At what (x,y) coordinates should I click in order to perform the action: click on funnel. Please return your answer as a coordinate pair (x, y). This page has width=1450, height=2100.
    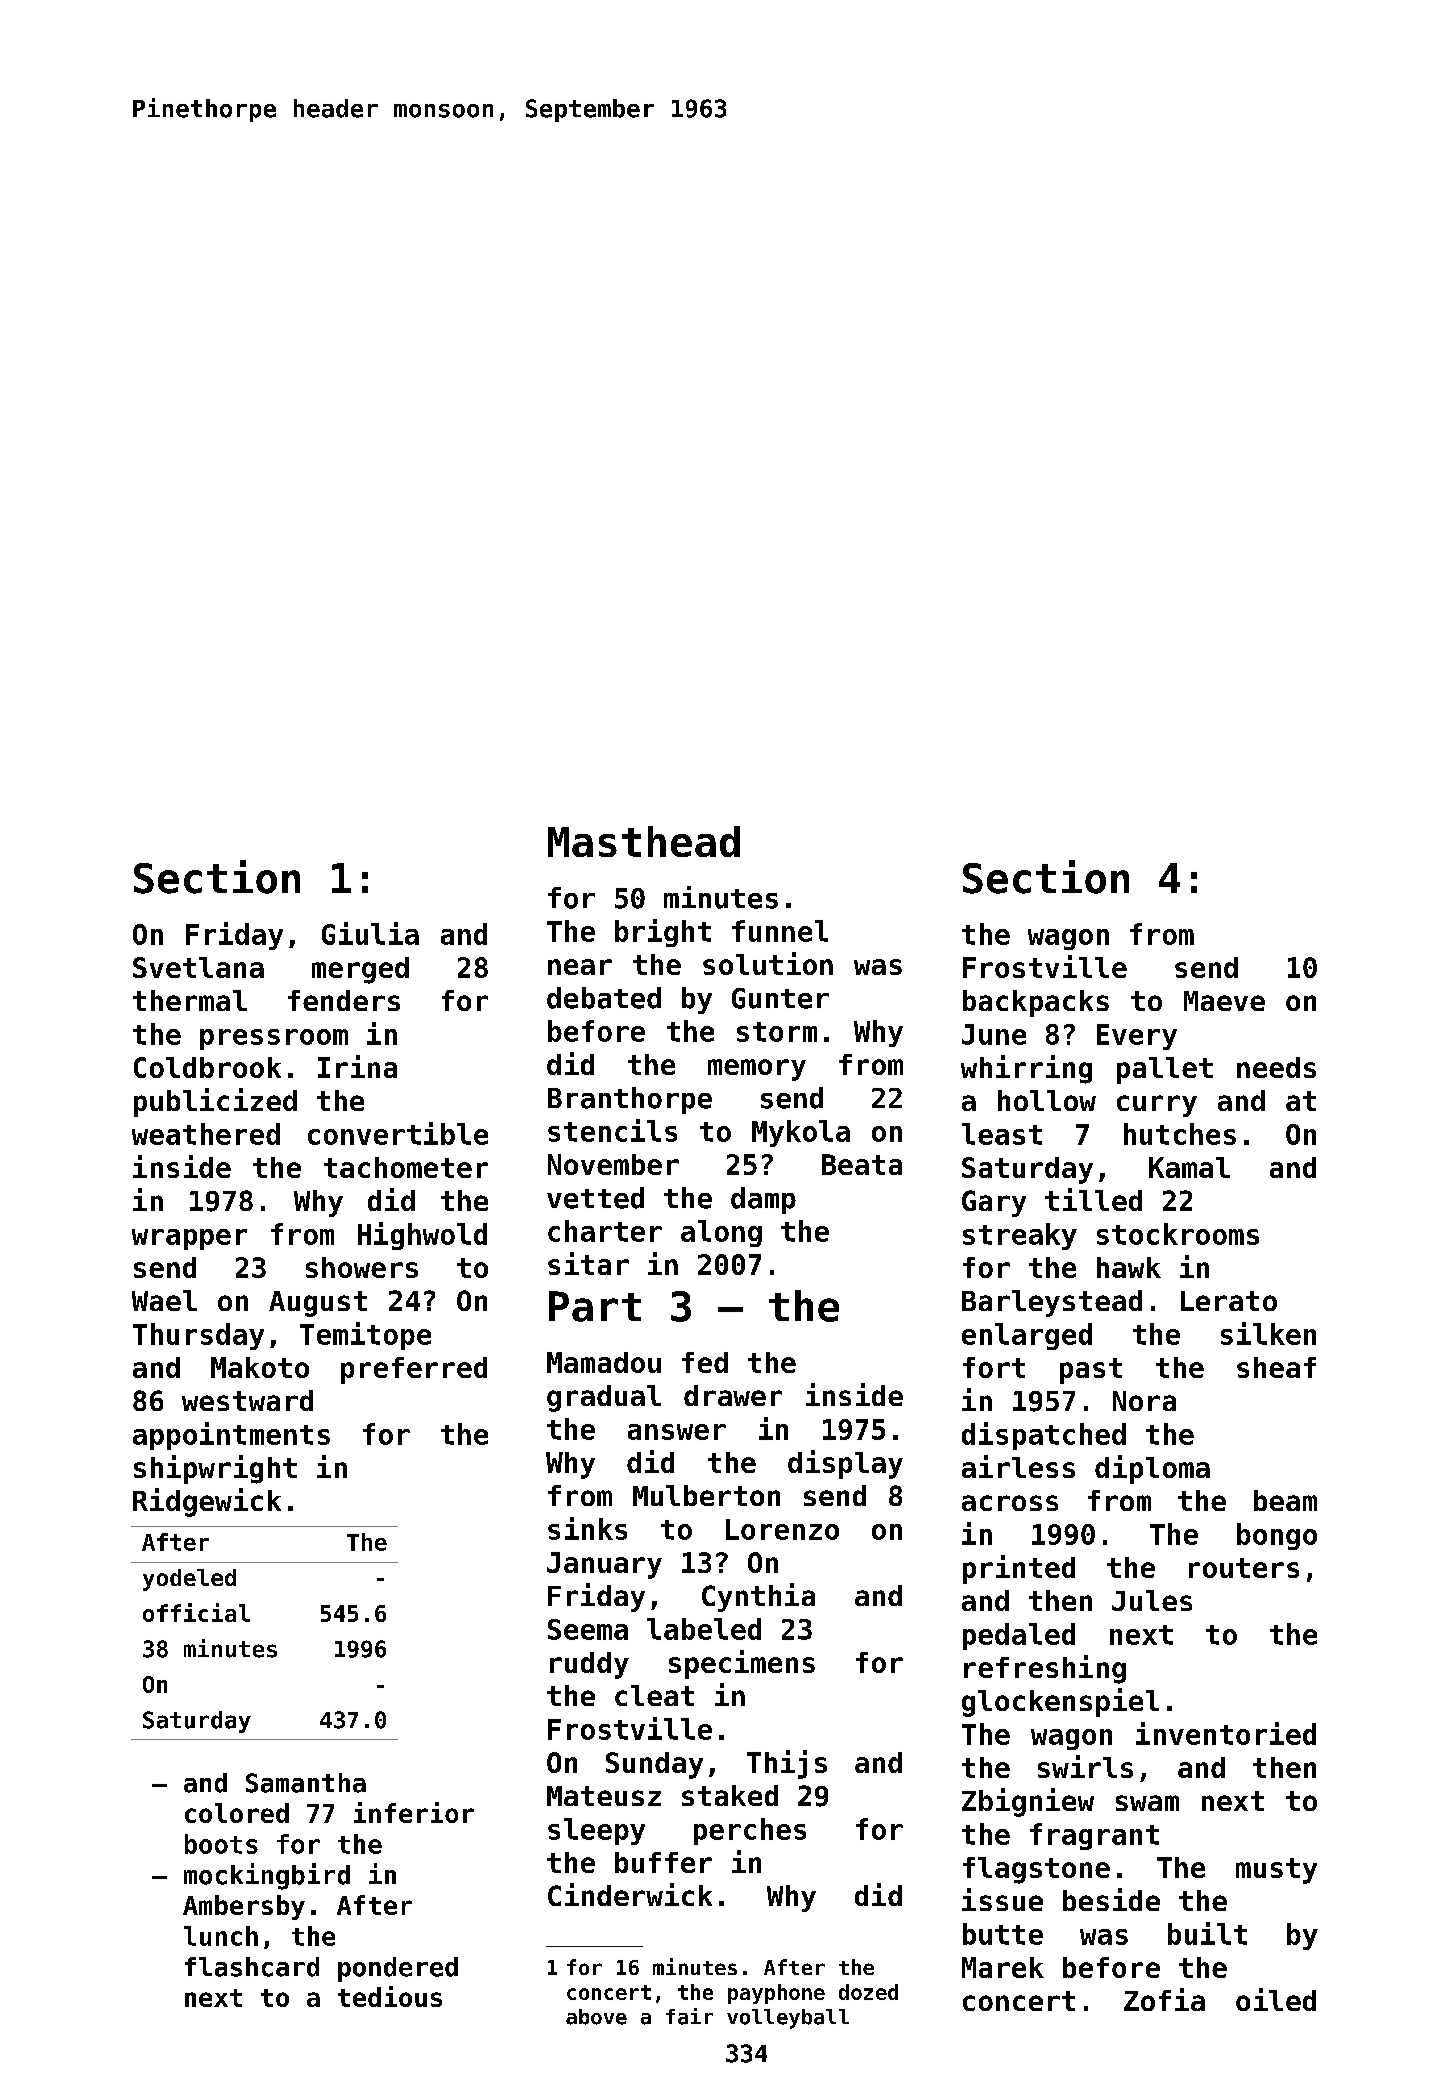
    Looking at the image, I should click on (780, 931).
